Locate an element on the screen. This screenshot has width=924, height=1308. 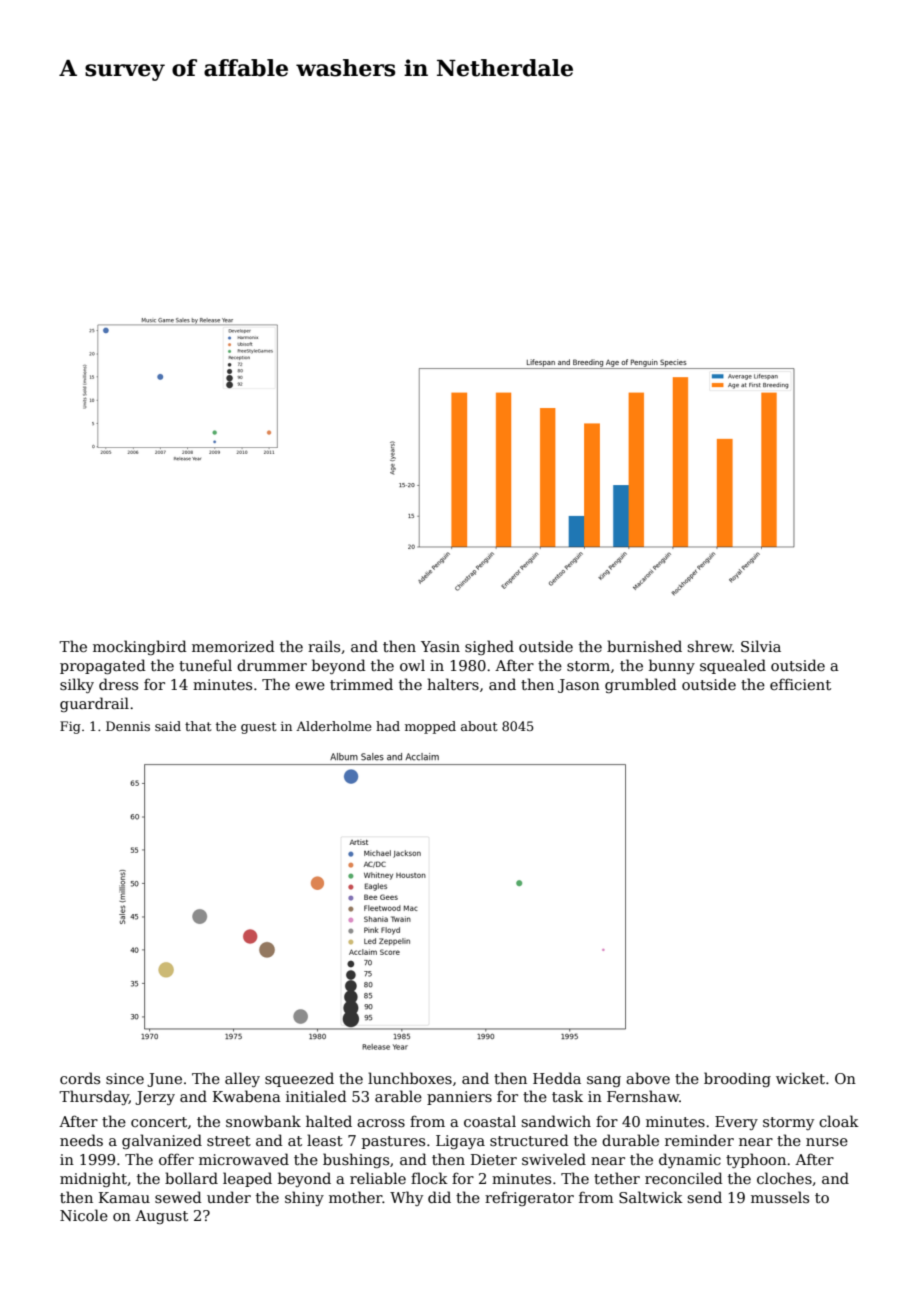
panniers is located at coordinates (459, 1098).
